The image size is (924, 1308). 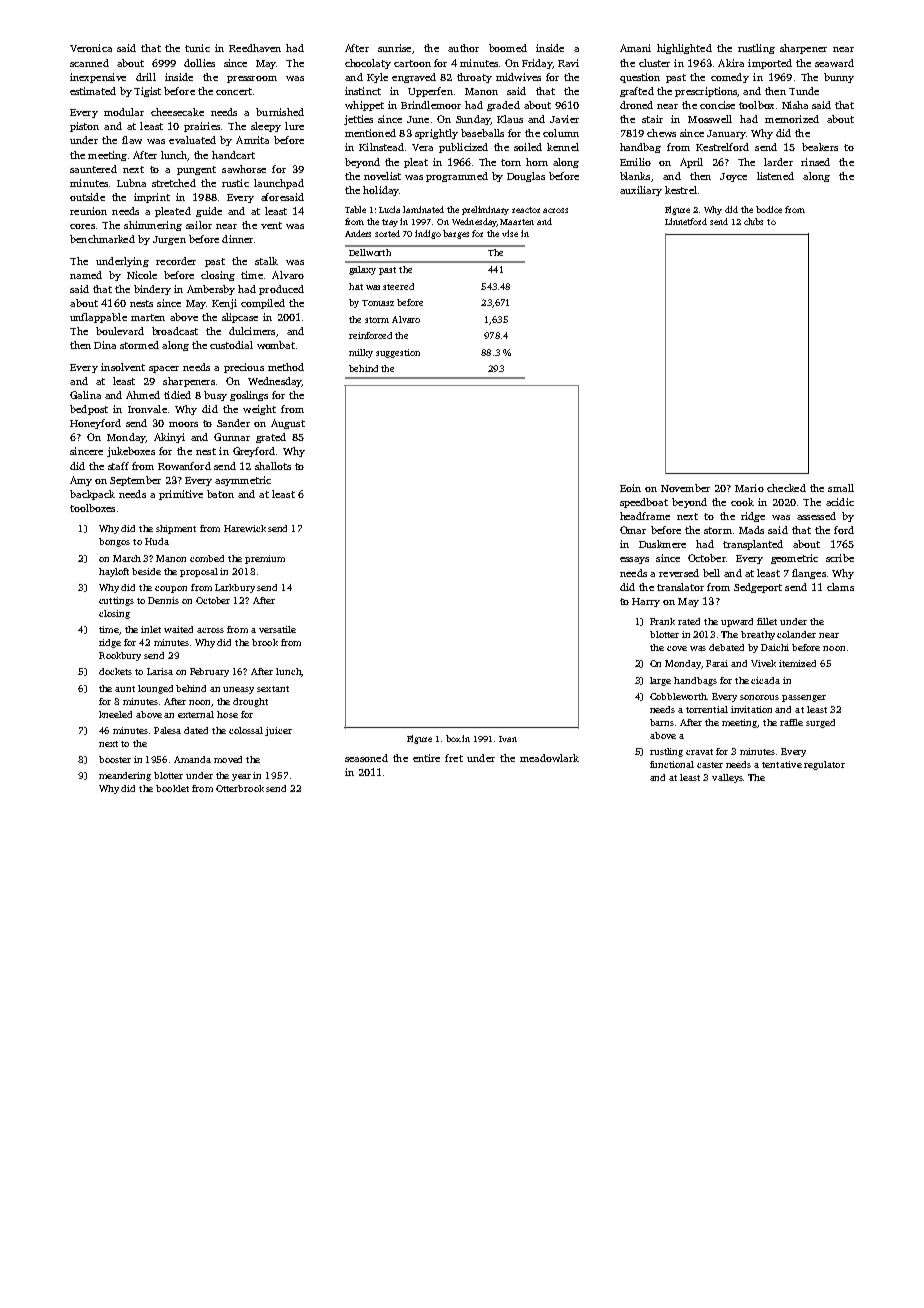 I want to click on highlighted, so click(x=684, y=49).
